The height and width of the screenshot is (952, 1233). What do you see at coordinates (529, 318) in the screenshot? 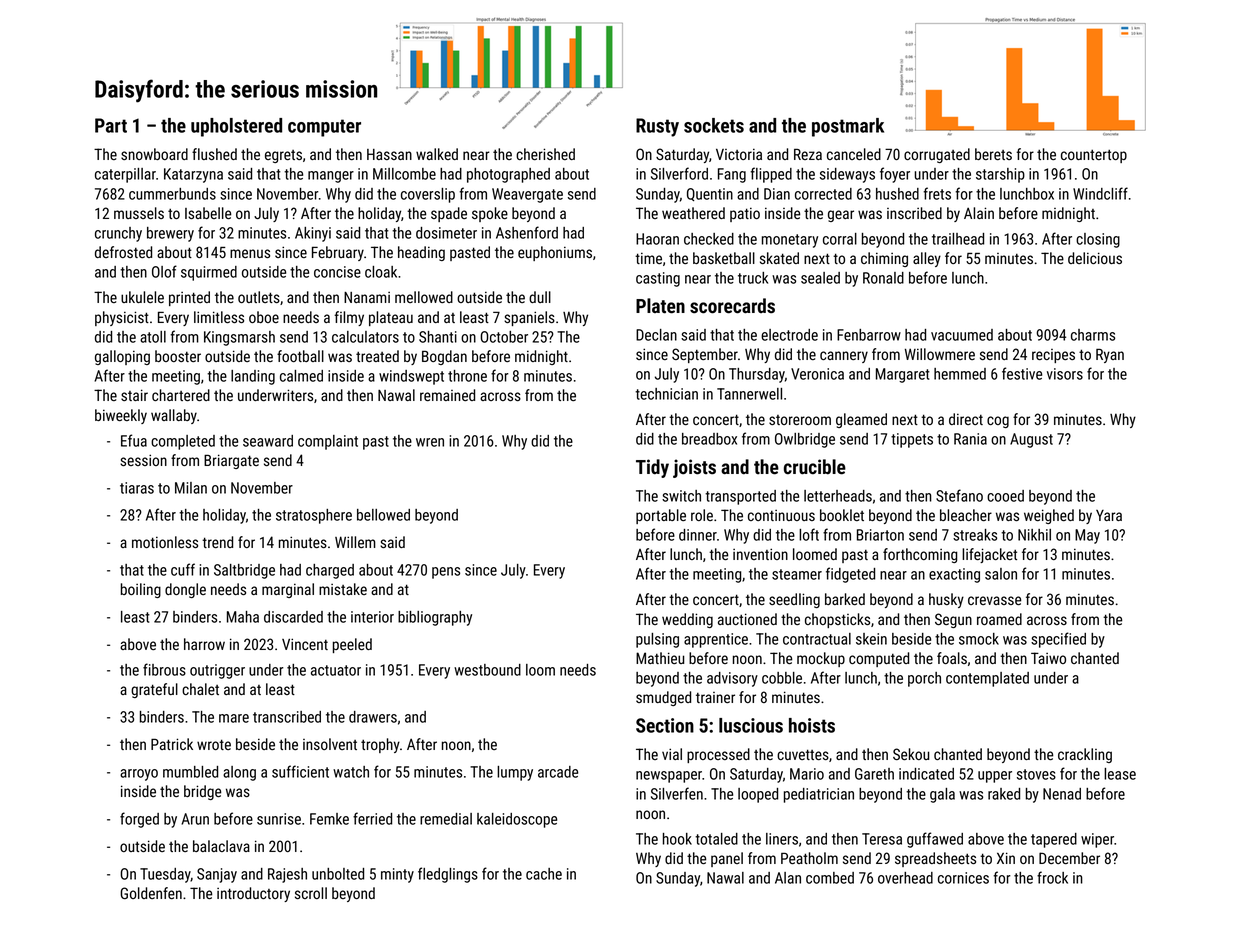
I see `spaniels` at bounding box center [529, 318].
